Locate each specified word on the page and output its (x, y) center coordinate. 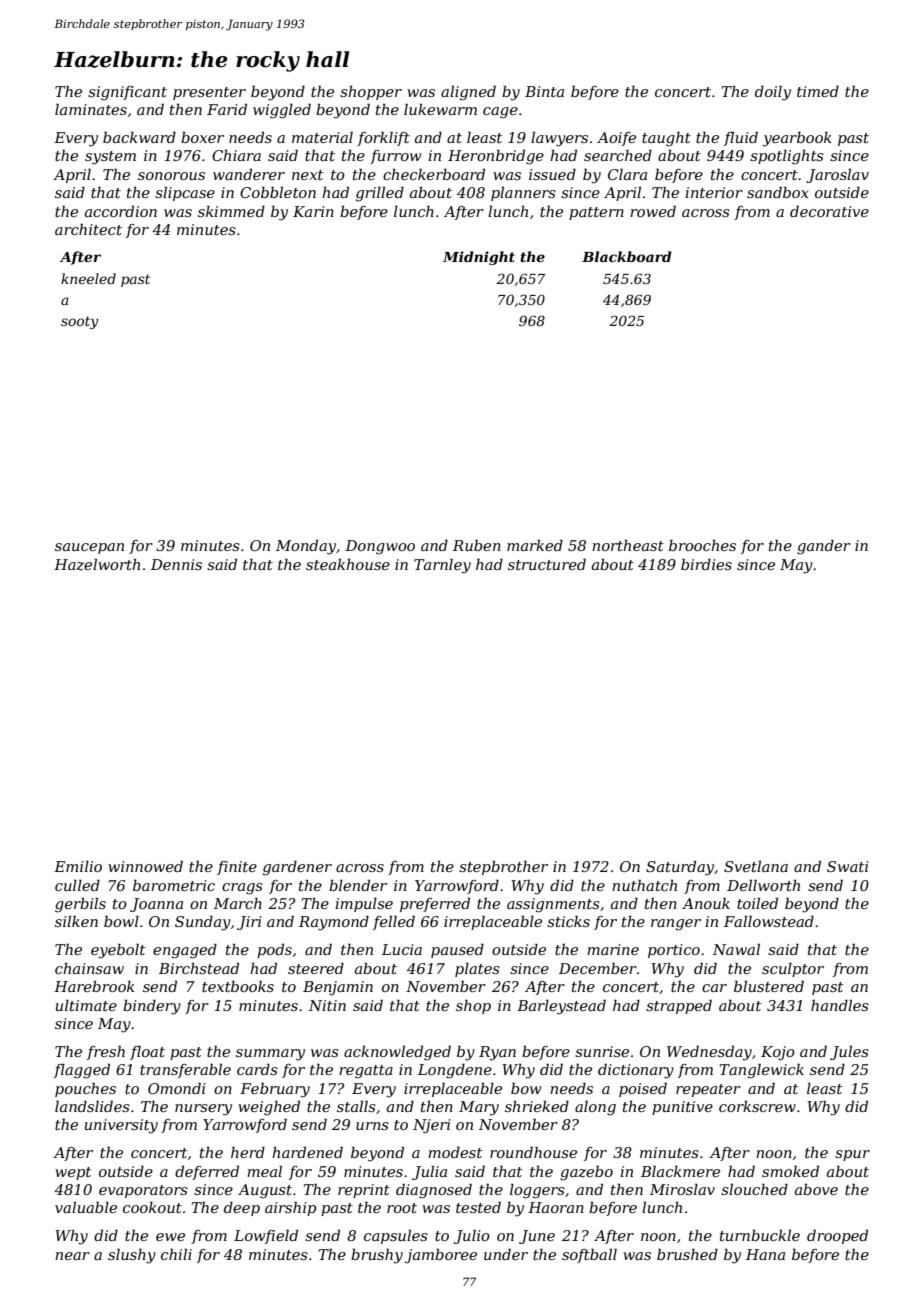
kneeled (88, 278)
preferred (435, 905)
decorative (829, 211)
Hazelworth (97, 565)
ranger (676, 925)
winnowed (145, 866)
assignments (553, 905)
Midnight (479, 258)
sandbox (778, 192)
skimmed (231, 211)
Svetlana (756, 866)
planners (523, 194)
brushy (377, 1256)
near (72, 1256)
